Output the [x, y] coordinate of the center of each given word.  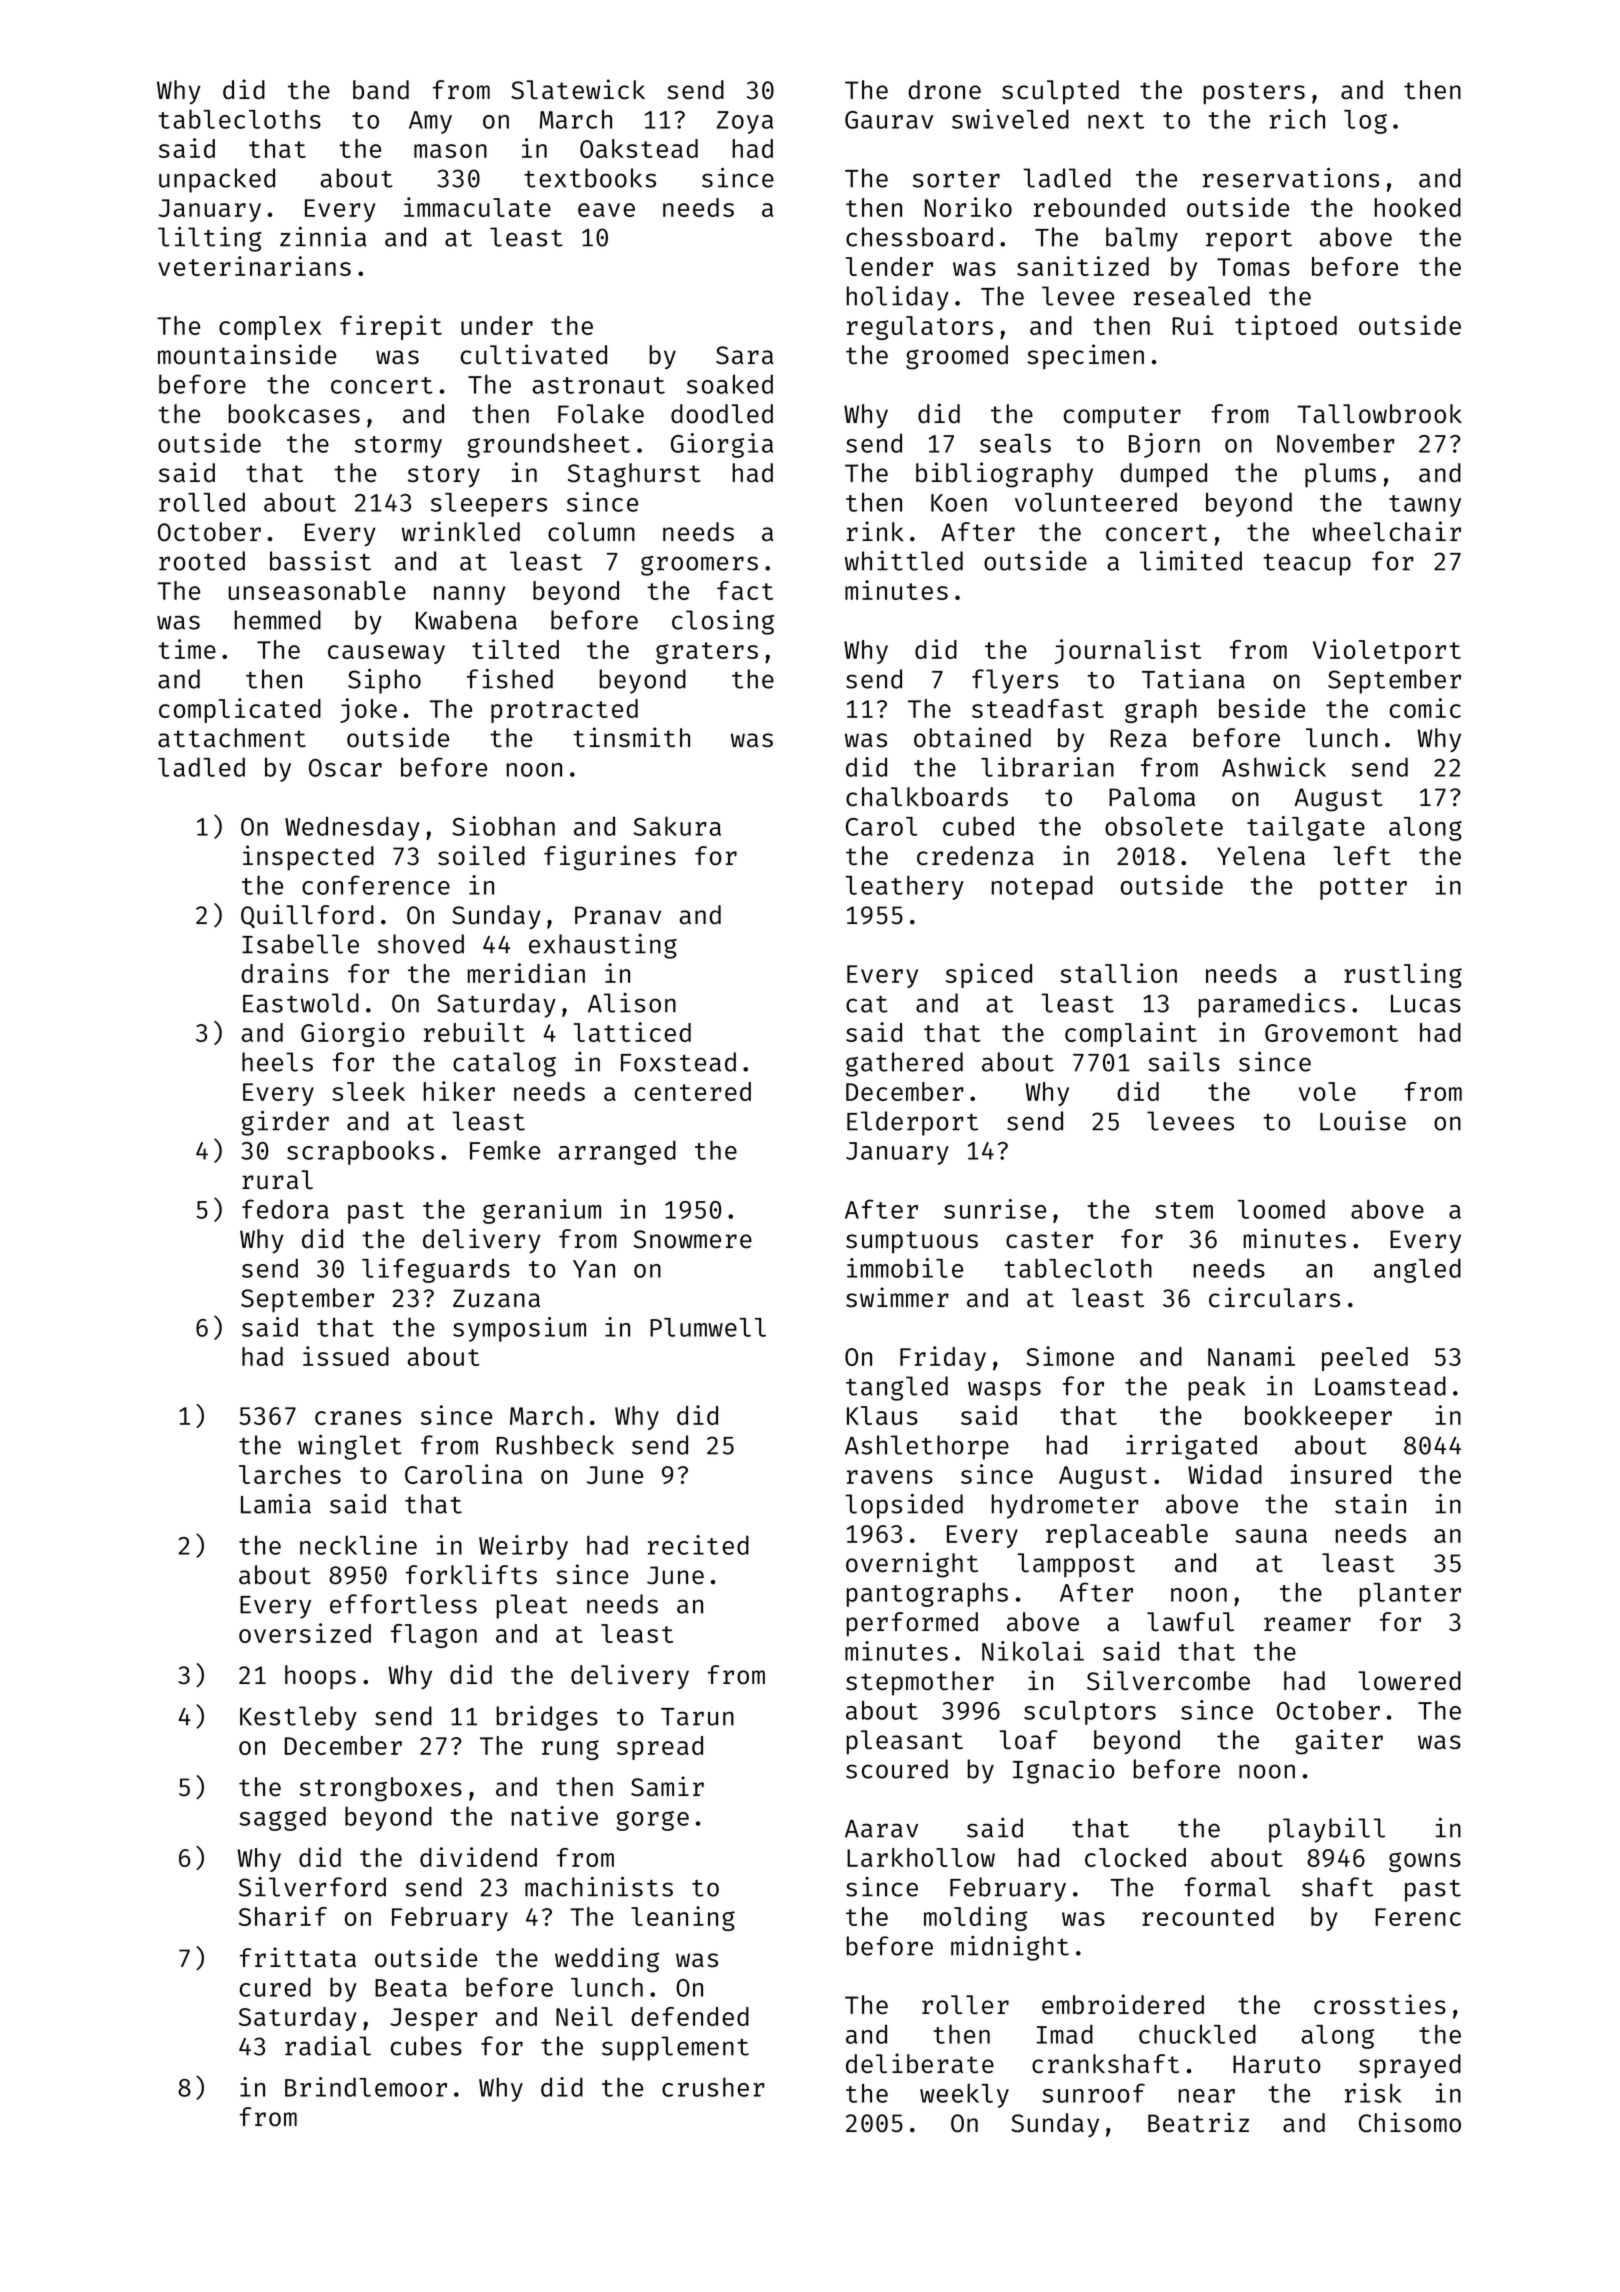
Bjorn [1164, 445]
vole [1327, 1091]
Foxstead [678, 1062]
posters [1254, 93]
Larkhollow [921, 1857]
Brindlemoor [366, 2087]
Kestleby [298, 1718]
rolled [202, 502]
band [381, 90]
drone [944, 90]
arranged [617, 1153]
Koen [959, 503]
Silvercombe [1168, 1680]
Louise [1363, 1121]
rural [277, 1180]
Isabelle [300, 944]
